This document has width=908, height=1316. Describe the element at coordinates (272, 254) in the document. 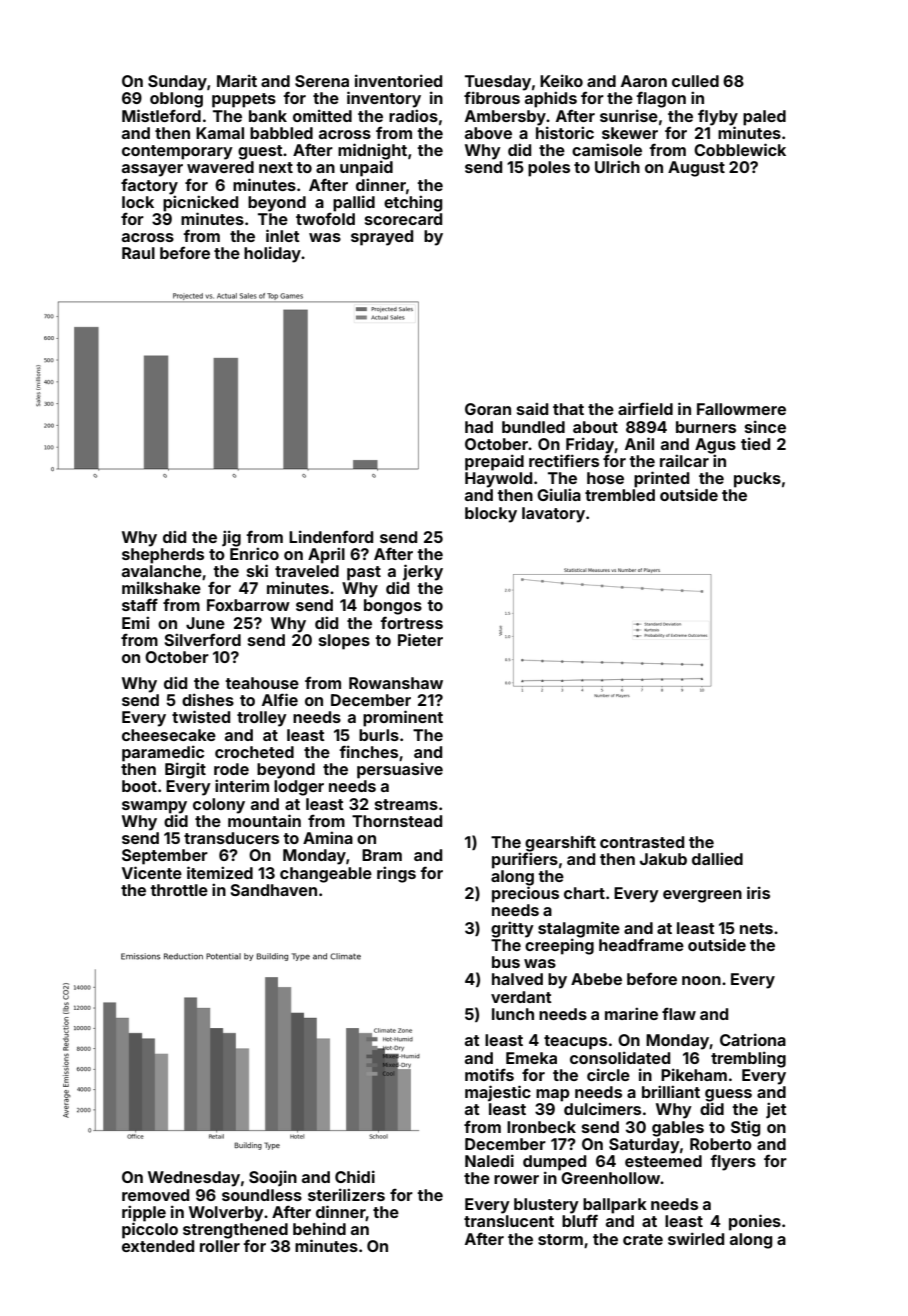

I see `holiday` at that location.
